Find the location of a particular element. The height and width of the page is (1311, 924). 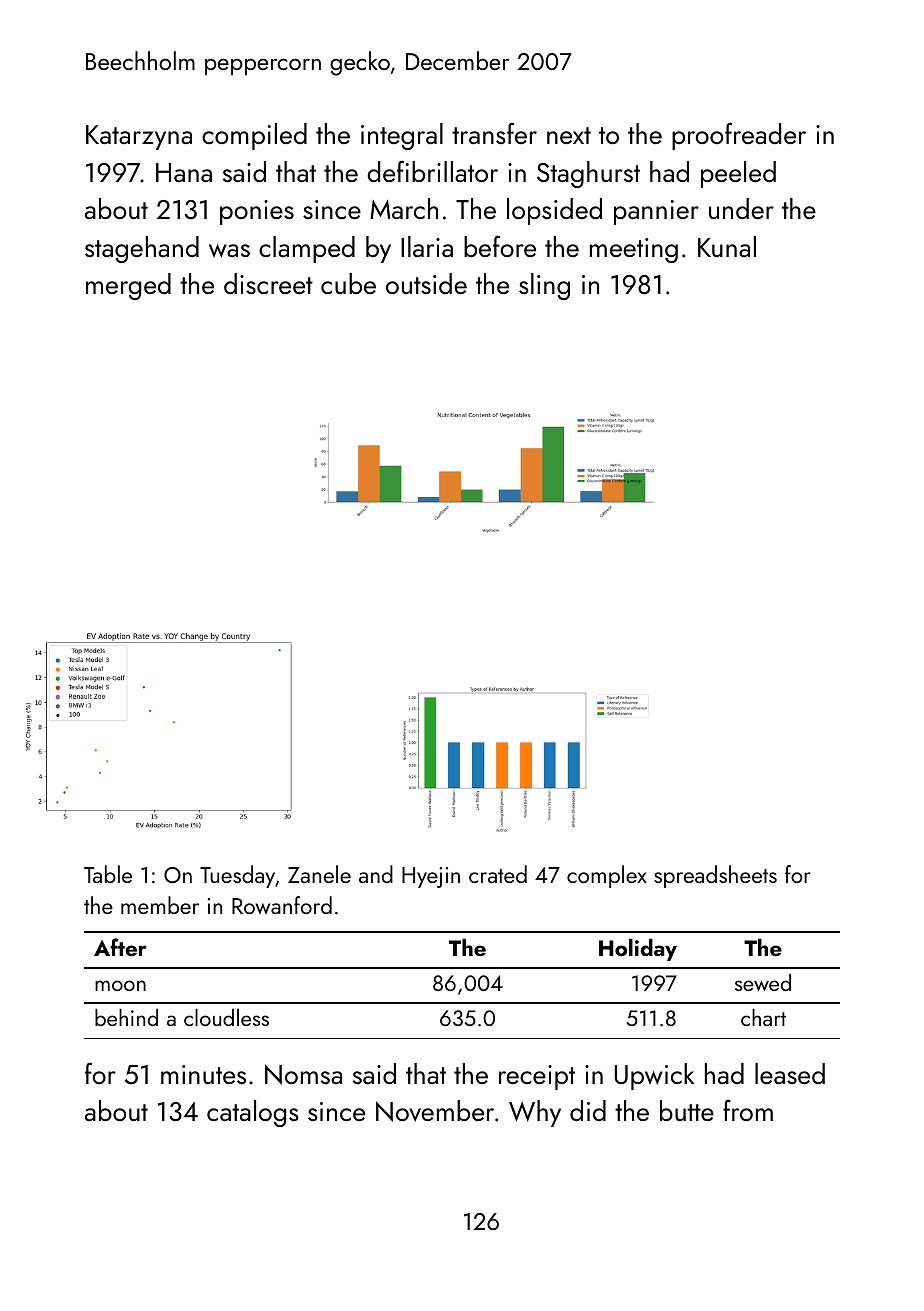

outside is located at coordinates (426, 283).
